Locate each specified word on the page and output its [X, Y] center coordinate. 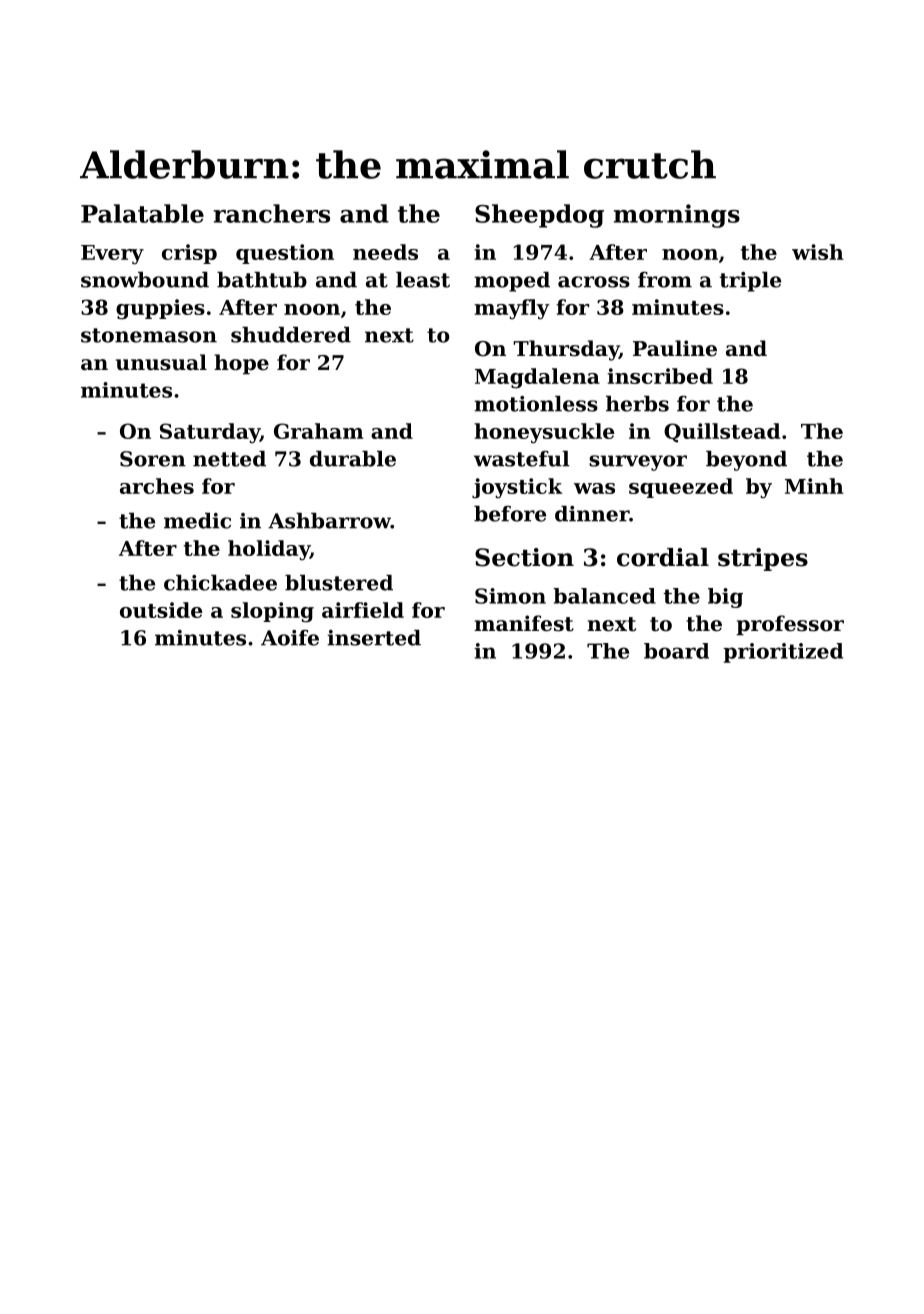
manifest [524, 623]
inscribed [660, 376]
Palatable [142, 213]
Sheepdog [539, 216]
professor [790, 625]
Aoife [290, 638]
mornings [677, 216]
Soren [153, 459]
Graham [319, 431]
